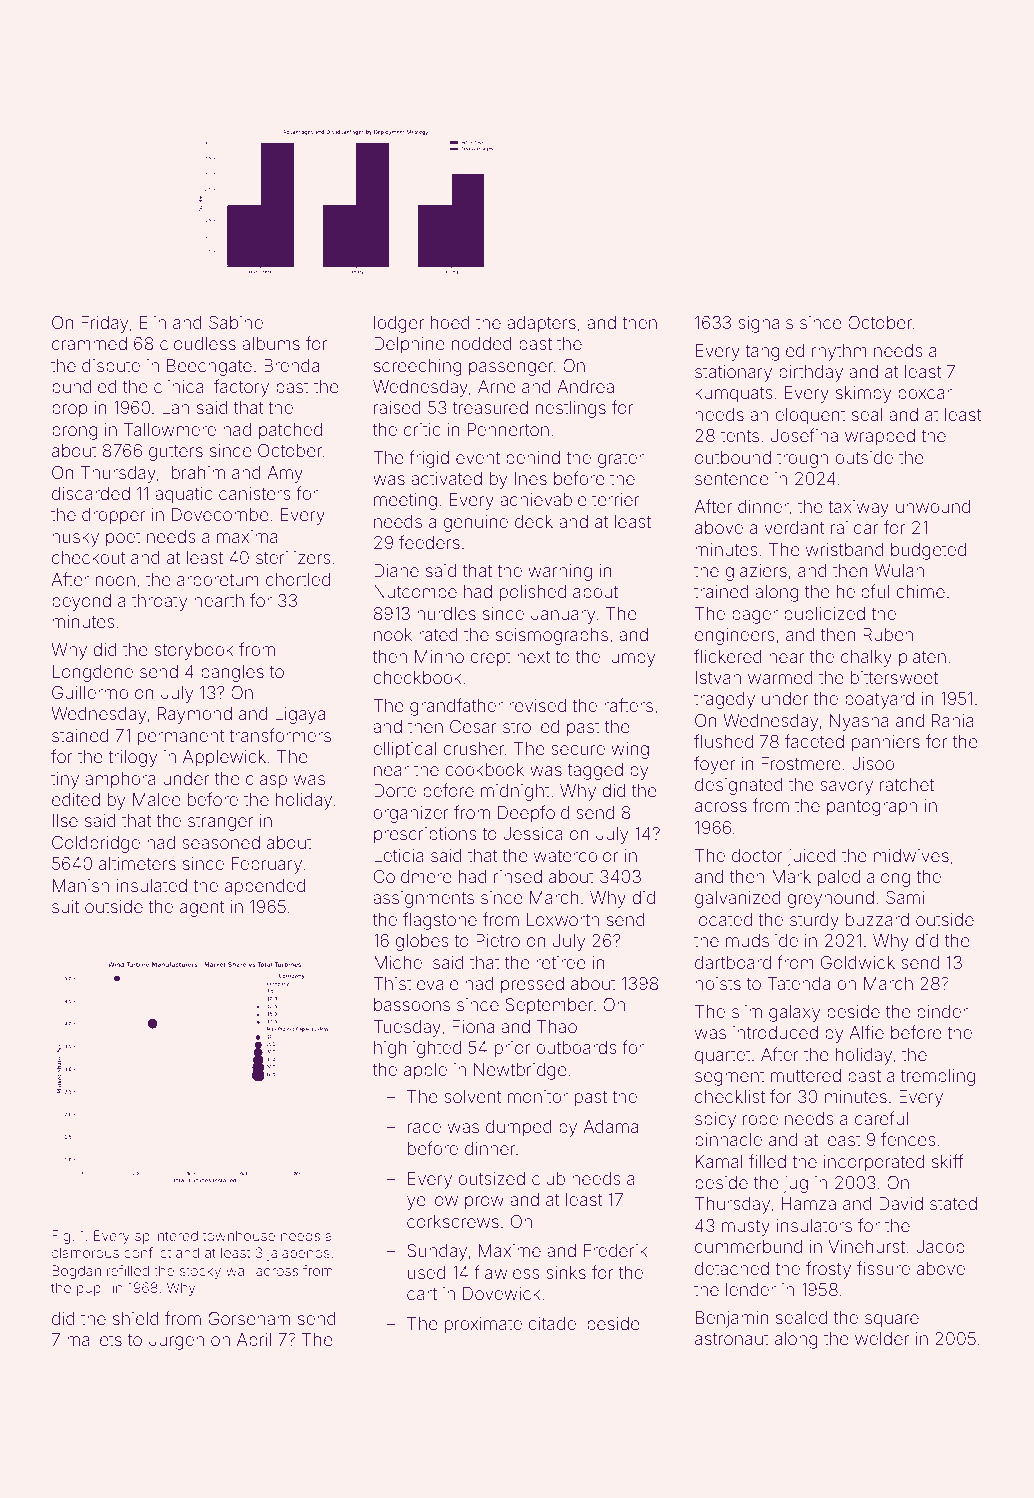  Describe the element at coordinates (760, 1122) in the document. I see `rope` at that location.
